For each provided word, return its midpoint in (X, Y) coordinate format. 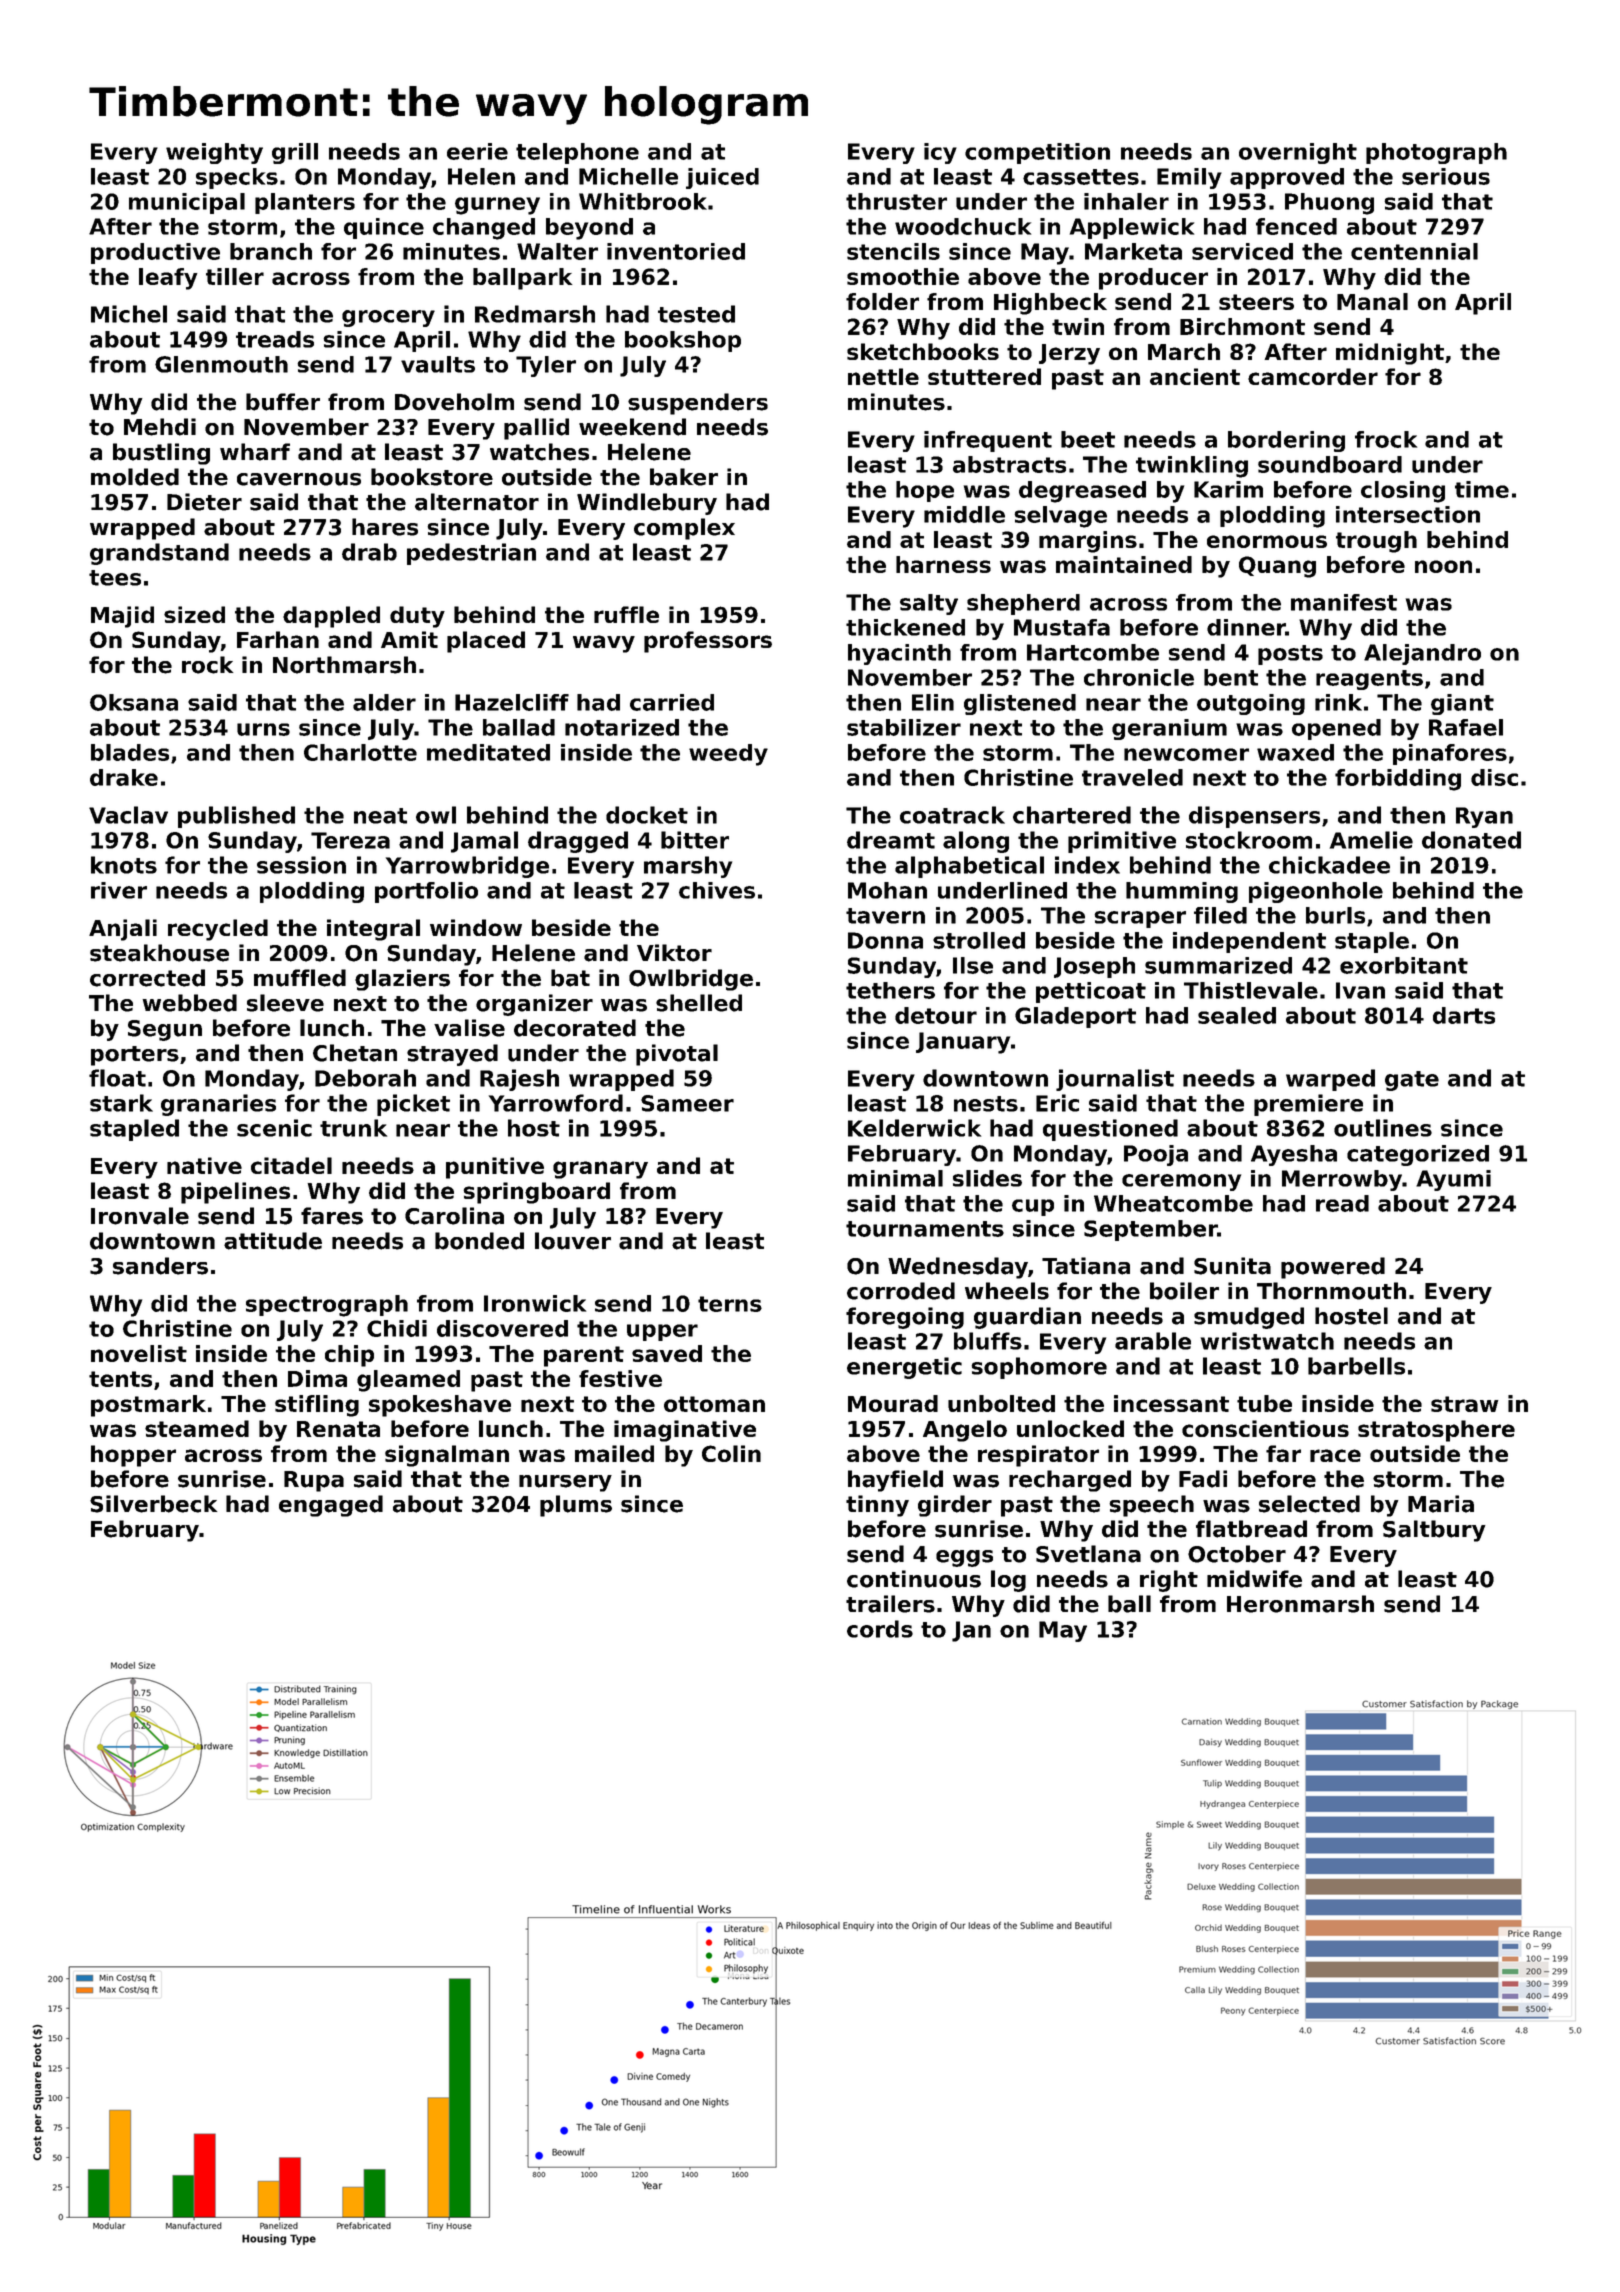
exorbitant (1404, 965)
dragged (578, 842)
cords (880, 1629)
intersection (1408, 514)
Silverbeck (153, 1504)
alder (384, 702)
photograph (1436, 153)
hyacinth (899, 654)
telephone (577, 153)
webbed (189, 1003)
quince (384, 228)
